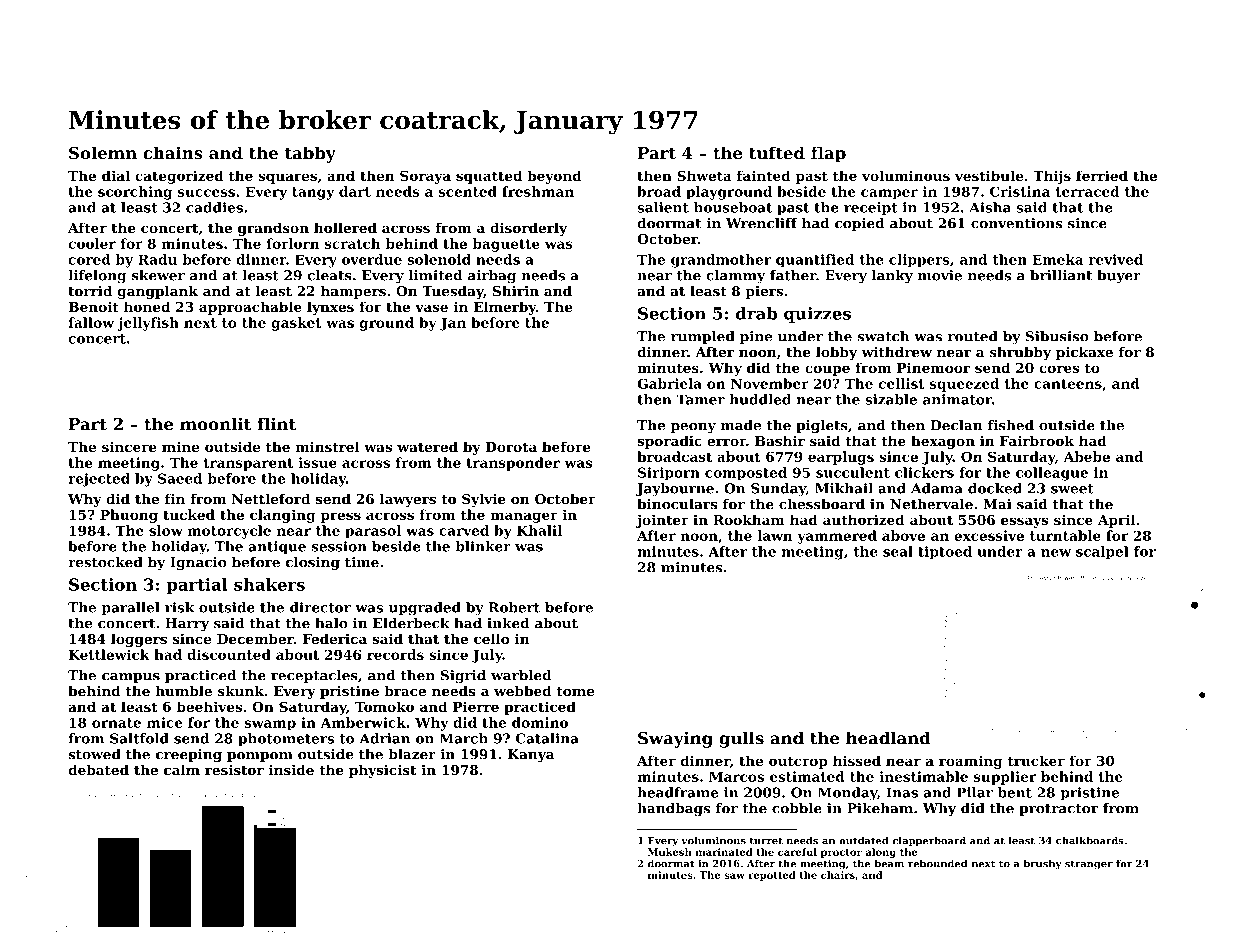  Describe the element at coordinates (313, 563) in the document. I see `closing` at that location.
